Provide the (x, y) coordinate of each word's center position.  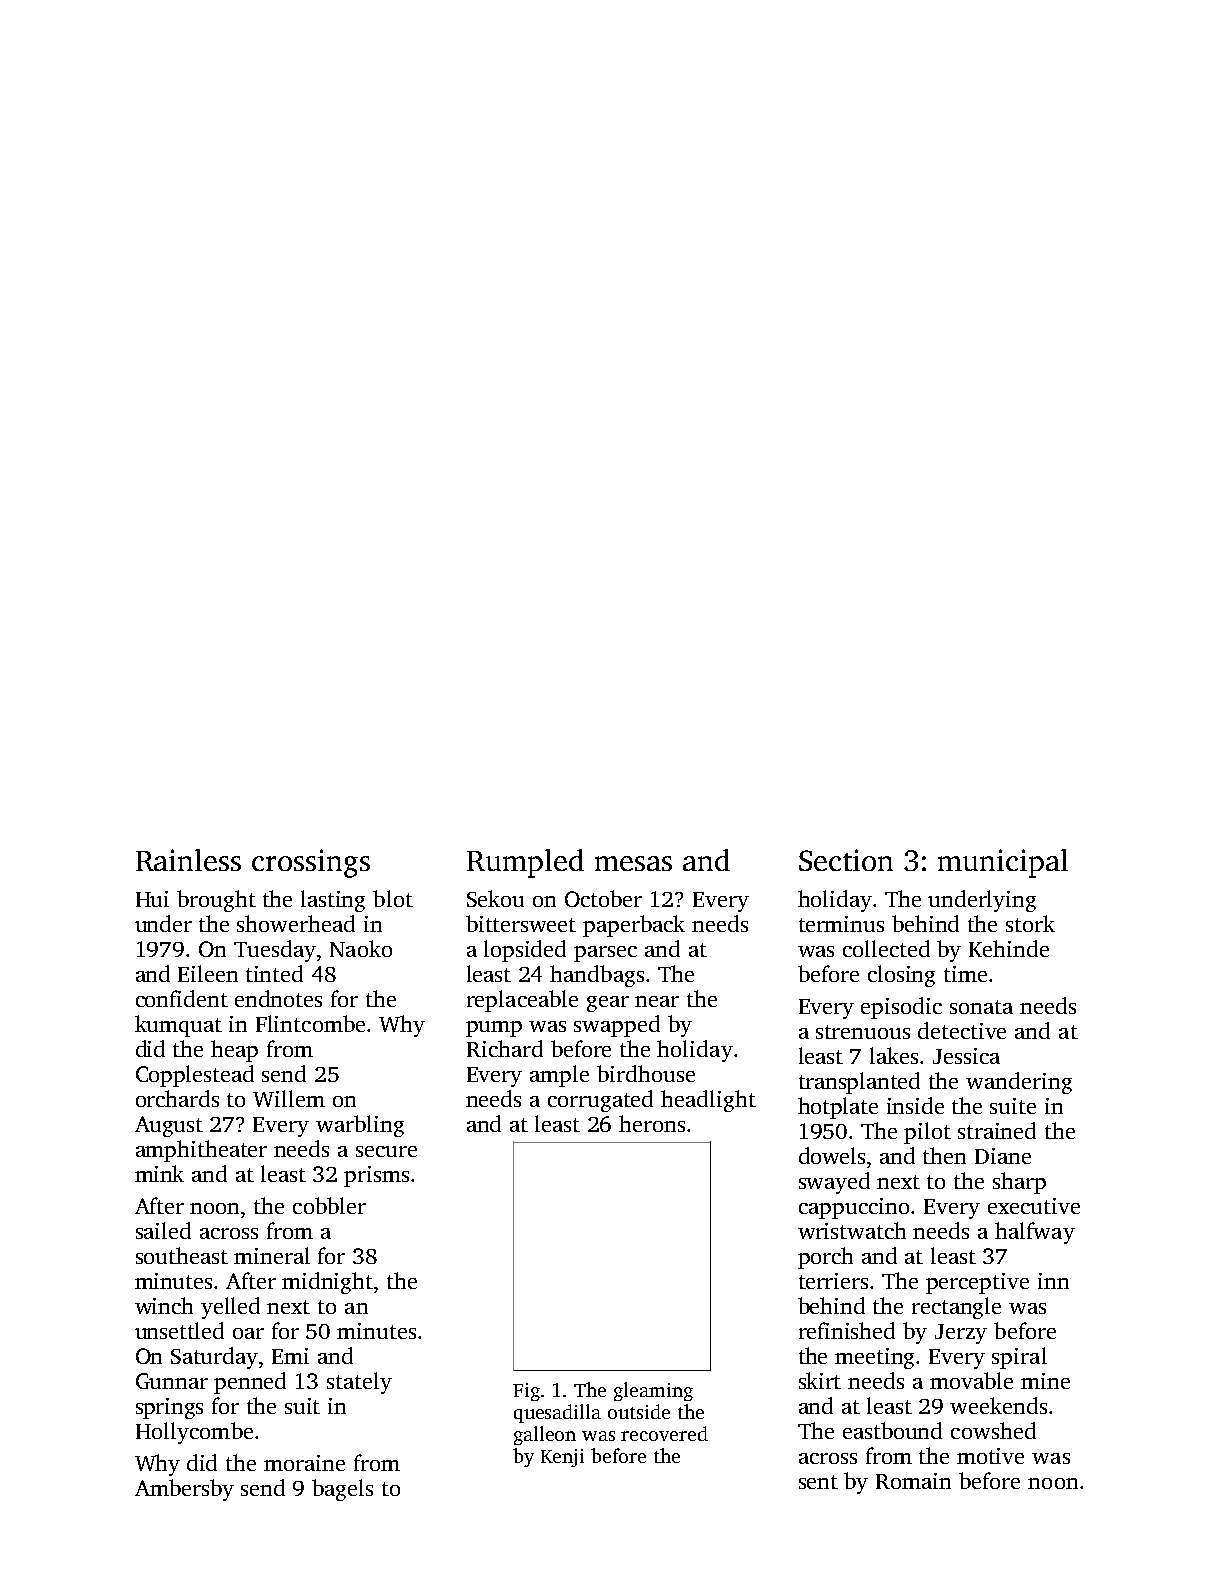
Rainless (188, 860)
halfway (1035, 1233)
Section (846, 860)
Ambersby (184, 1490)
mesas (633, 863)
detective (962, 1030)
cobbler (329, 1205)
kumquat (178, 1026)
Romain (913, 1481)
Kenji (562, 1458)
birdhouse (646, 1073)
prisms (376, 1176)
